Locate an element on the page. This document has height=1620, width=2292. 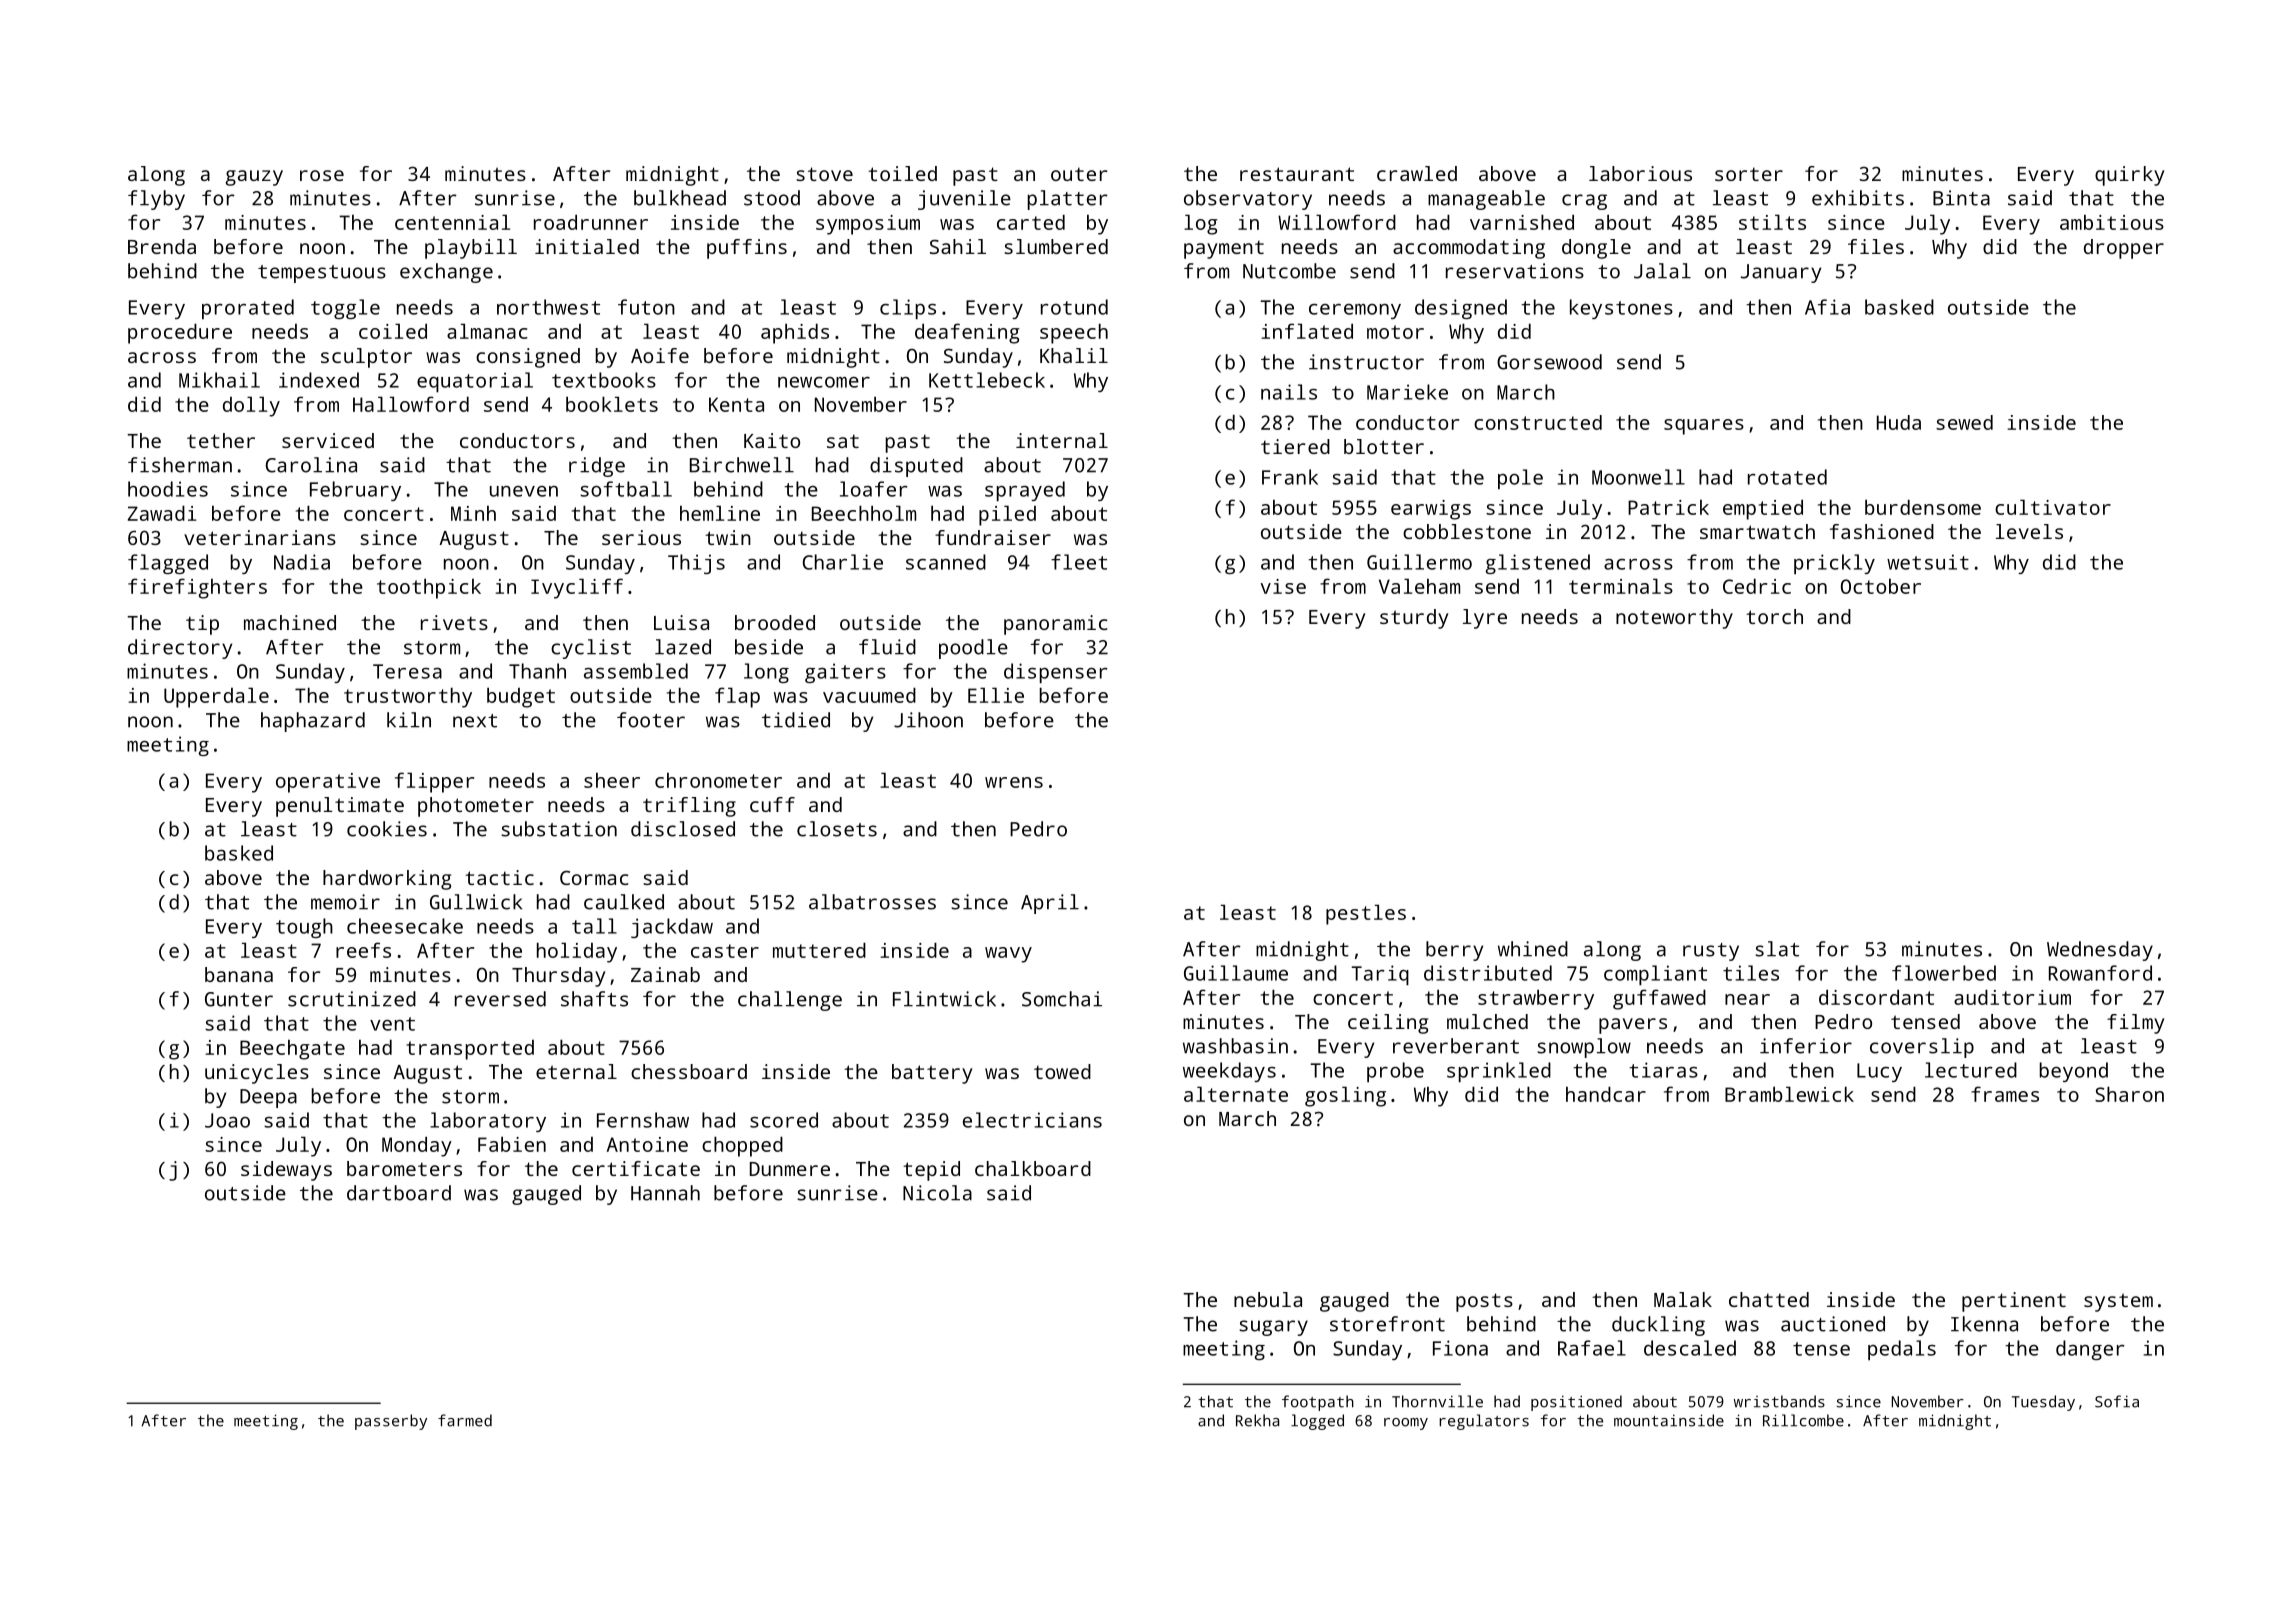
piled is located at coordinates (1007, 515).
